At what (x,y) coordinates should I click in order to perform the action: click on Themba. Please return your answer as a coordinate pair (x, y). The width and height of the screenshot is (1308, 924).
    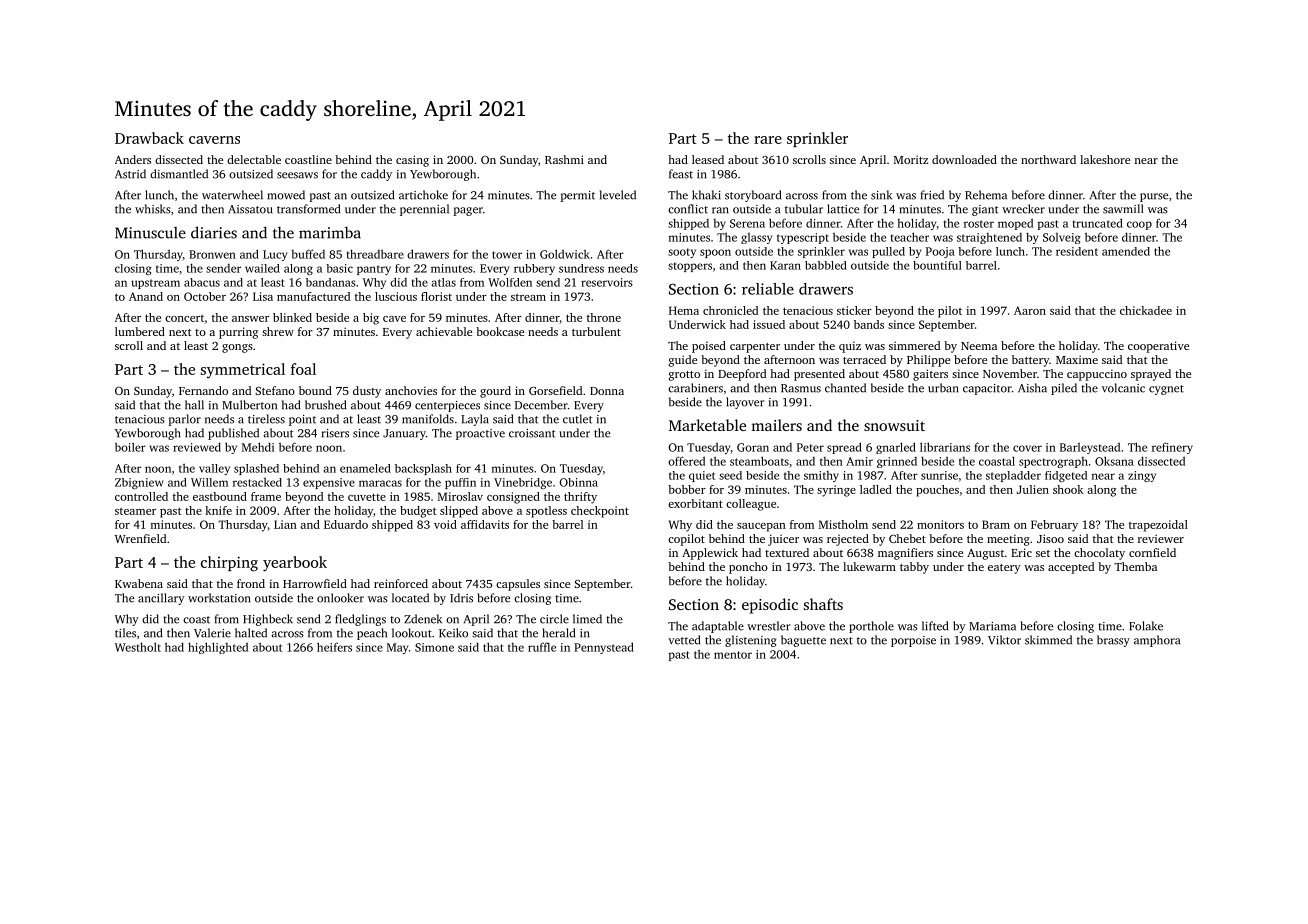
    Looking at the image, I should click on (1135, 566).
